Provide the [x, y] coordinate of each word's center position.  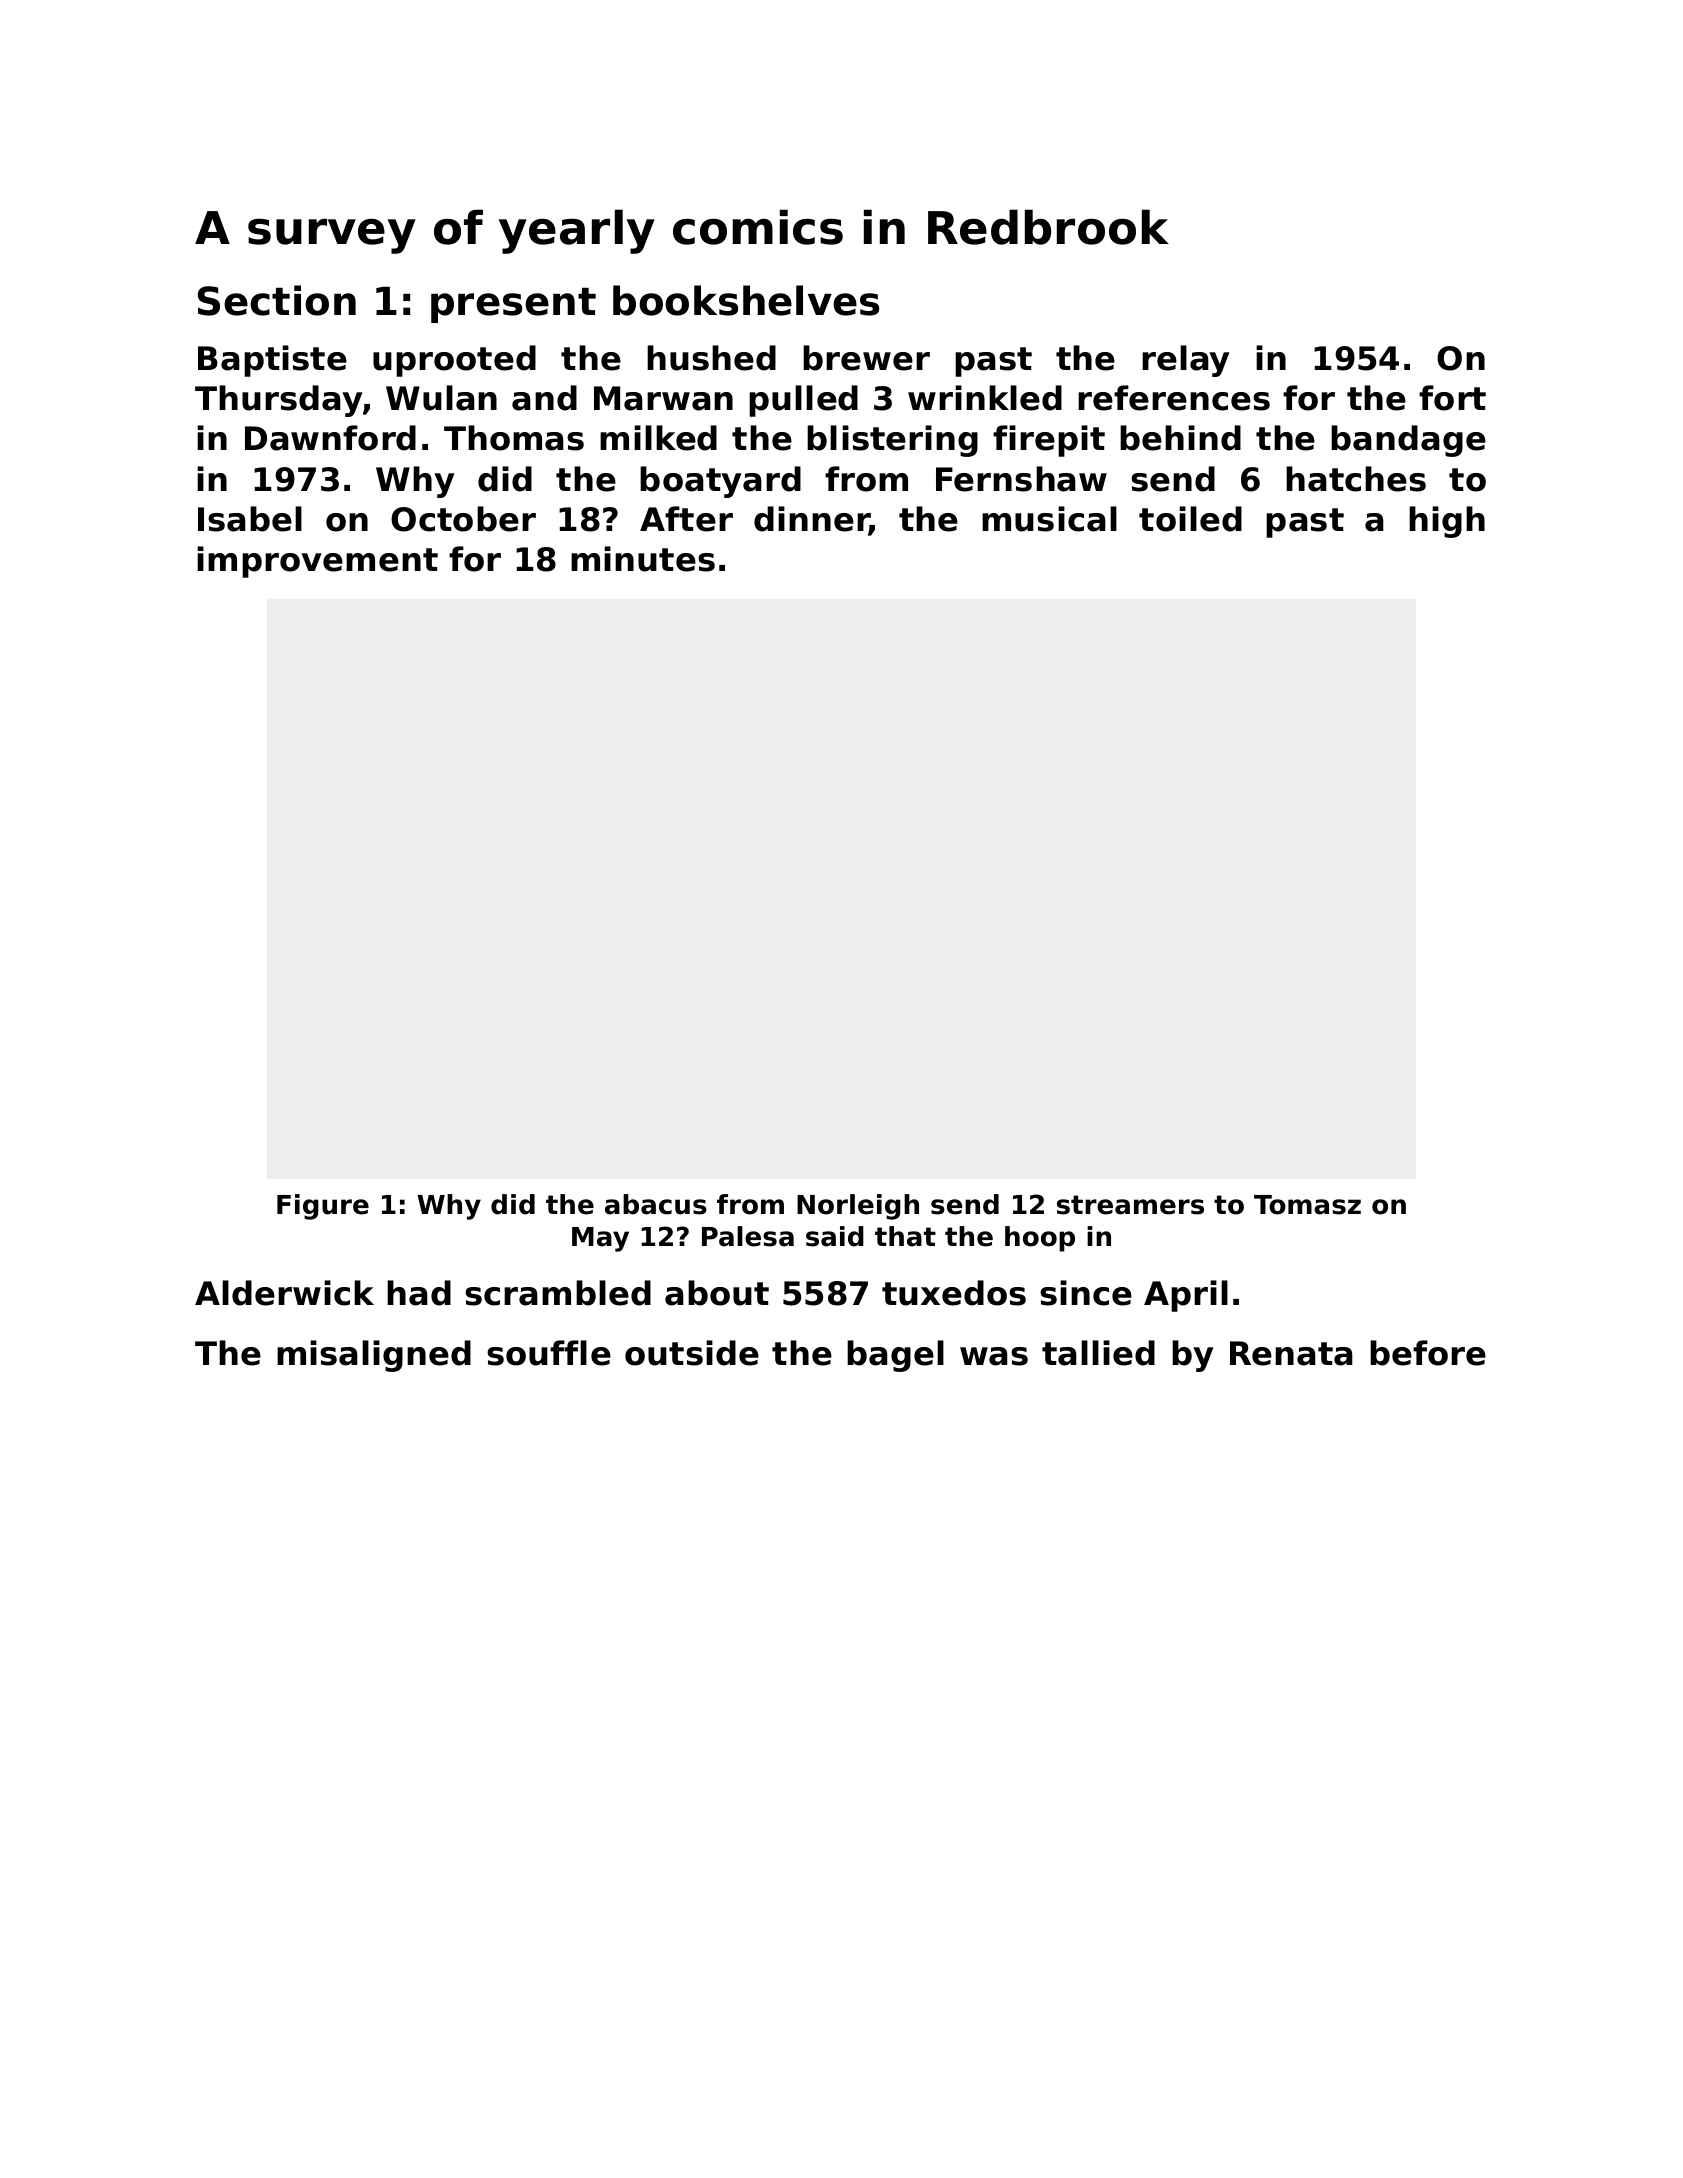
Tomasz [1307, 1205]
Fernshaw [1021, 479]
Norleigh [858, 1207]
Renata [1291, 1353]
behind [1180, 438]
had [419, 1293]
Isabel [250, 519]
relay [1185, 361]
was [994, 1356]
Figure [323, 1207]
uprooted [454, 361]
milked [658, 438]
